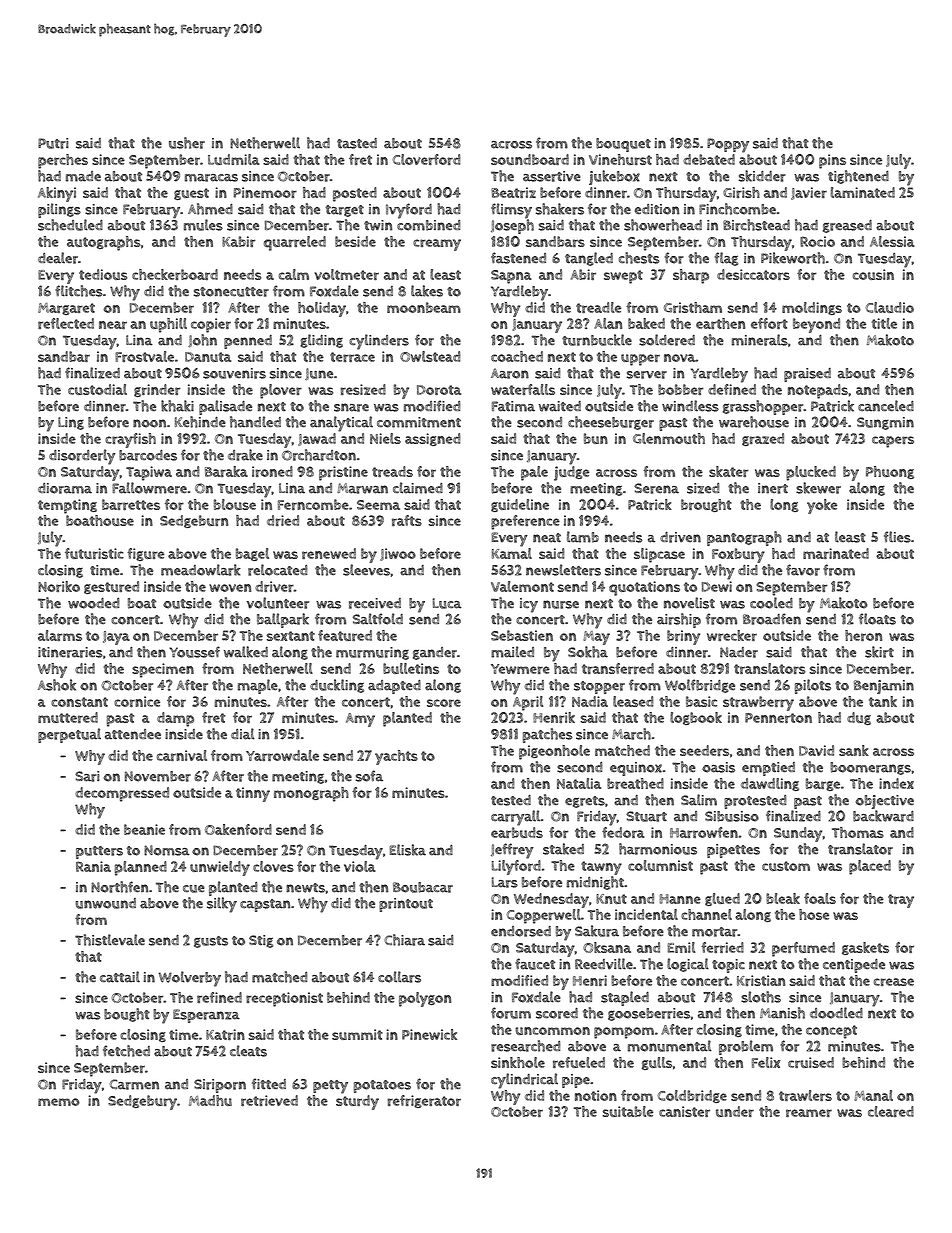 The image size is (952, 1233). Describe the element at coordinates (728, 145) in the page. I see `Poppy` at that location.
